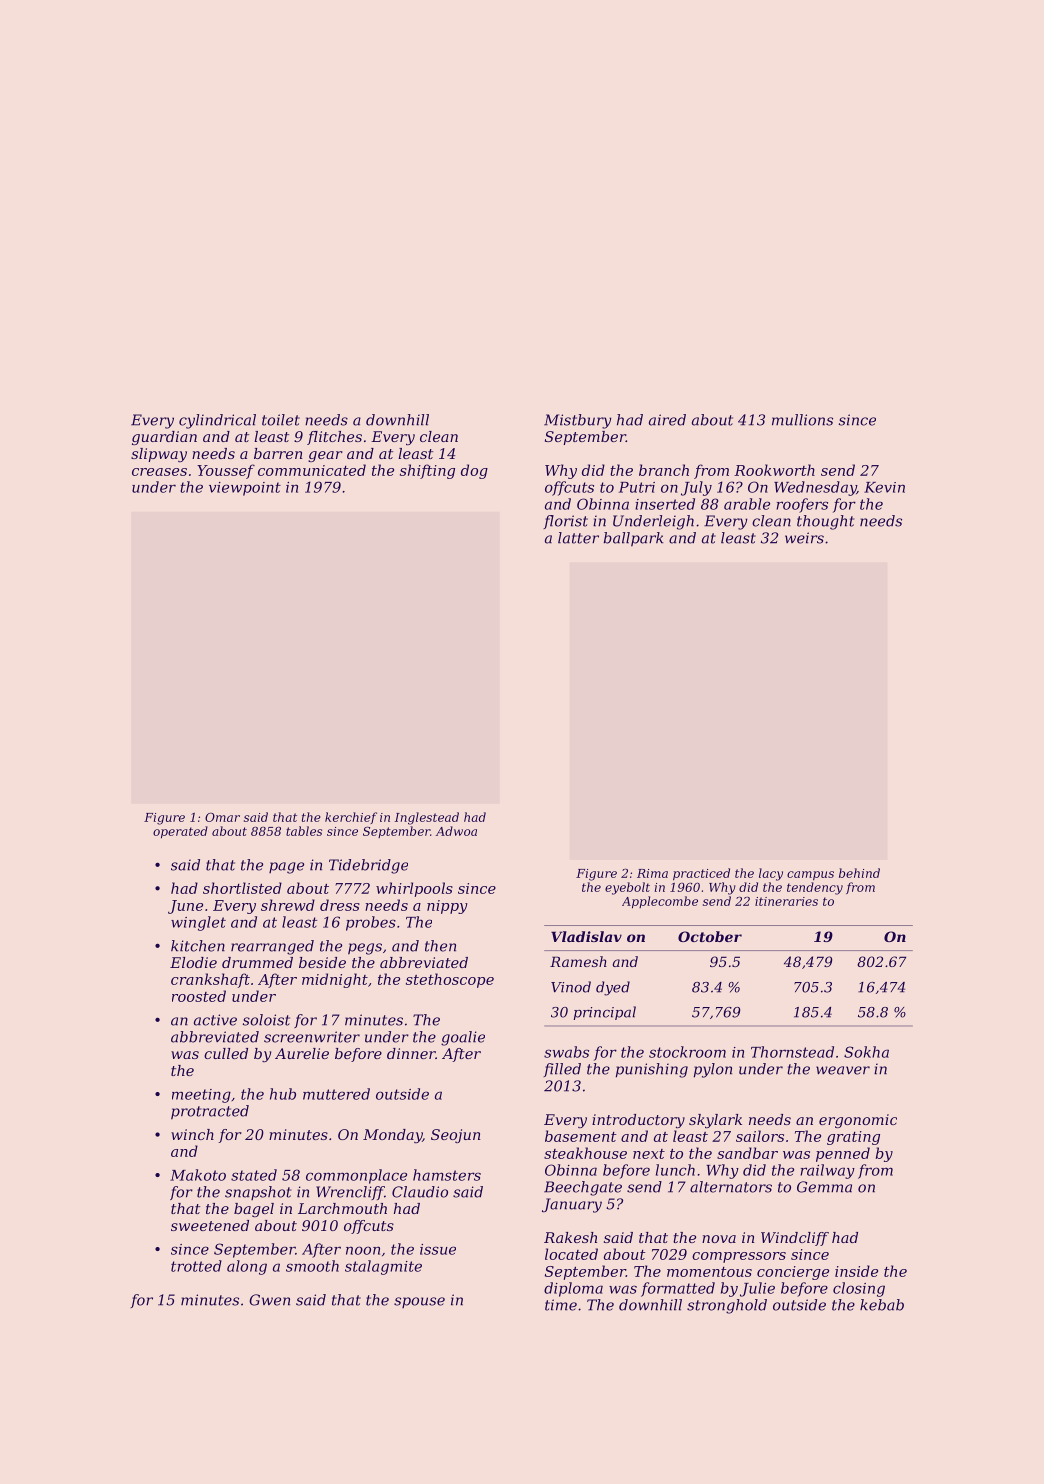 Image resolution: width=1044 pixels, height=1484 pixels. Describe the element at coordinates (578, 538) in the screenshot. I see `latter` at that location.
